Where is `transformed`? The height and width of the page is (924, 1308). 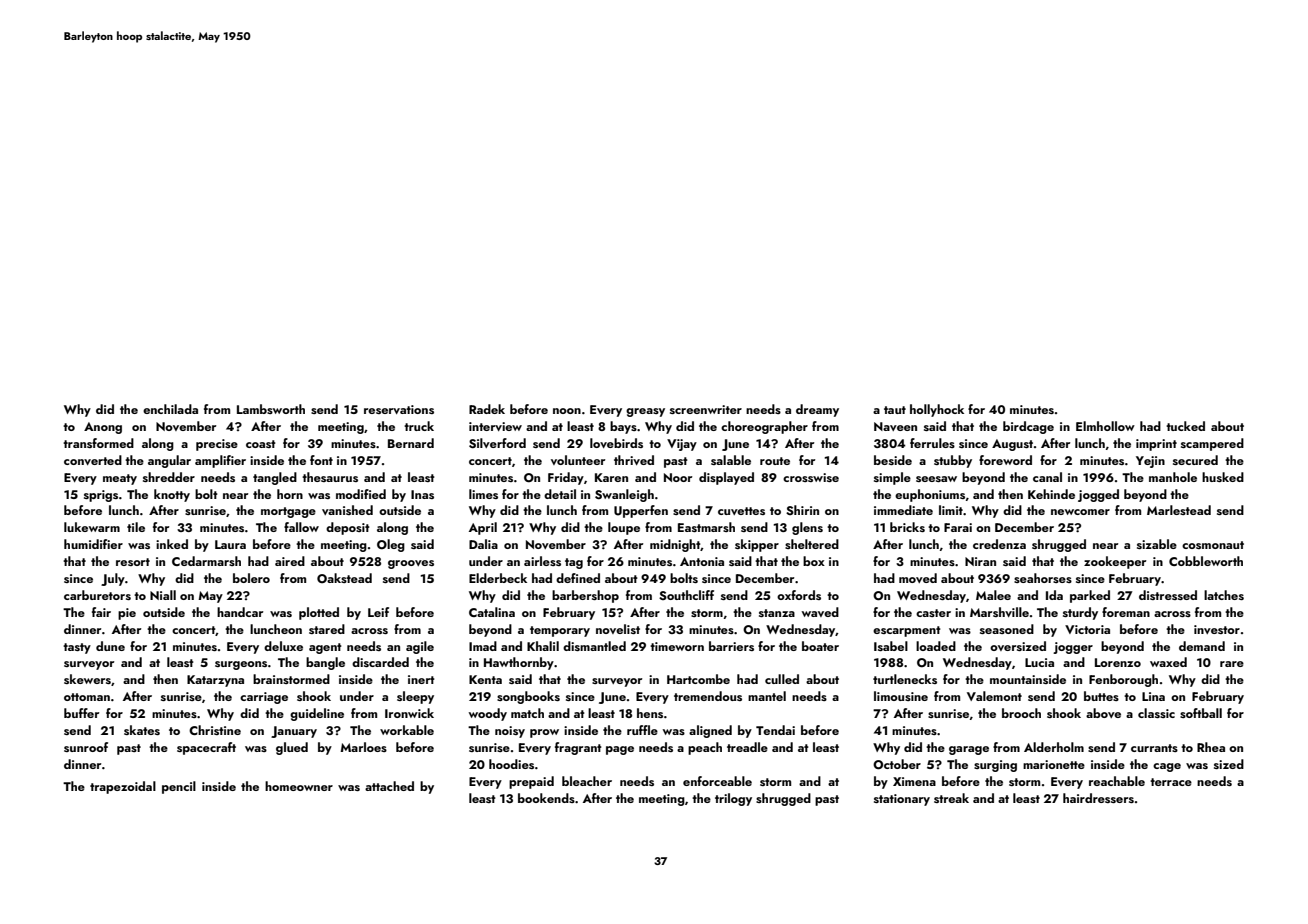 transformed is located at coordinates (98, 443).
